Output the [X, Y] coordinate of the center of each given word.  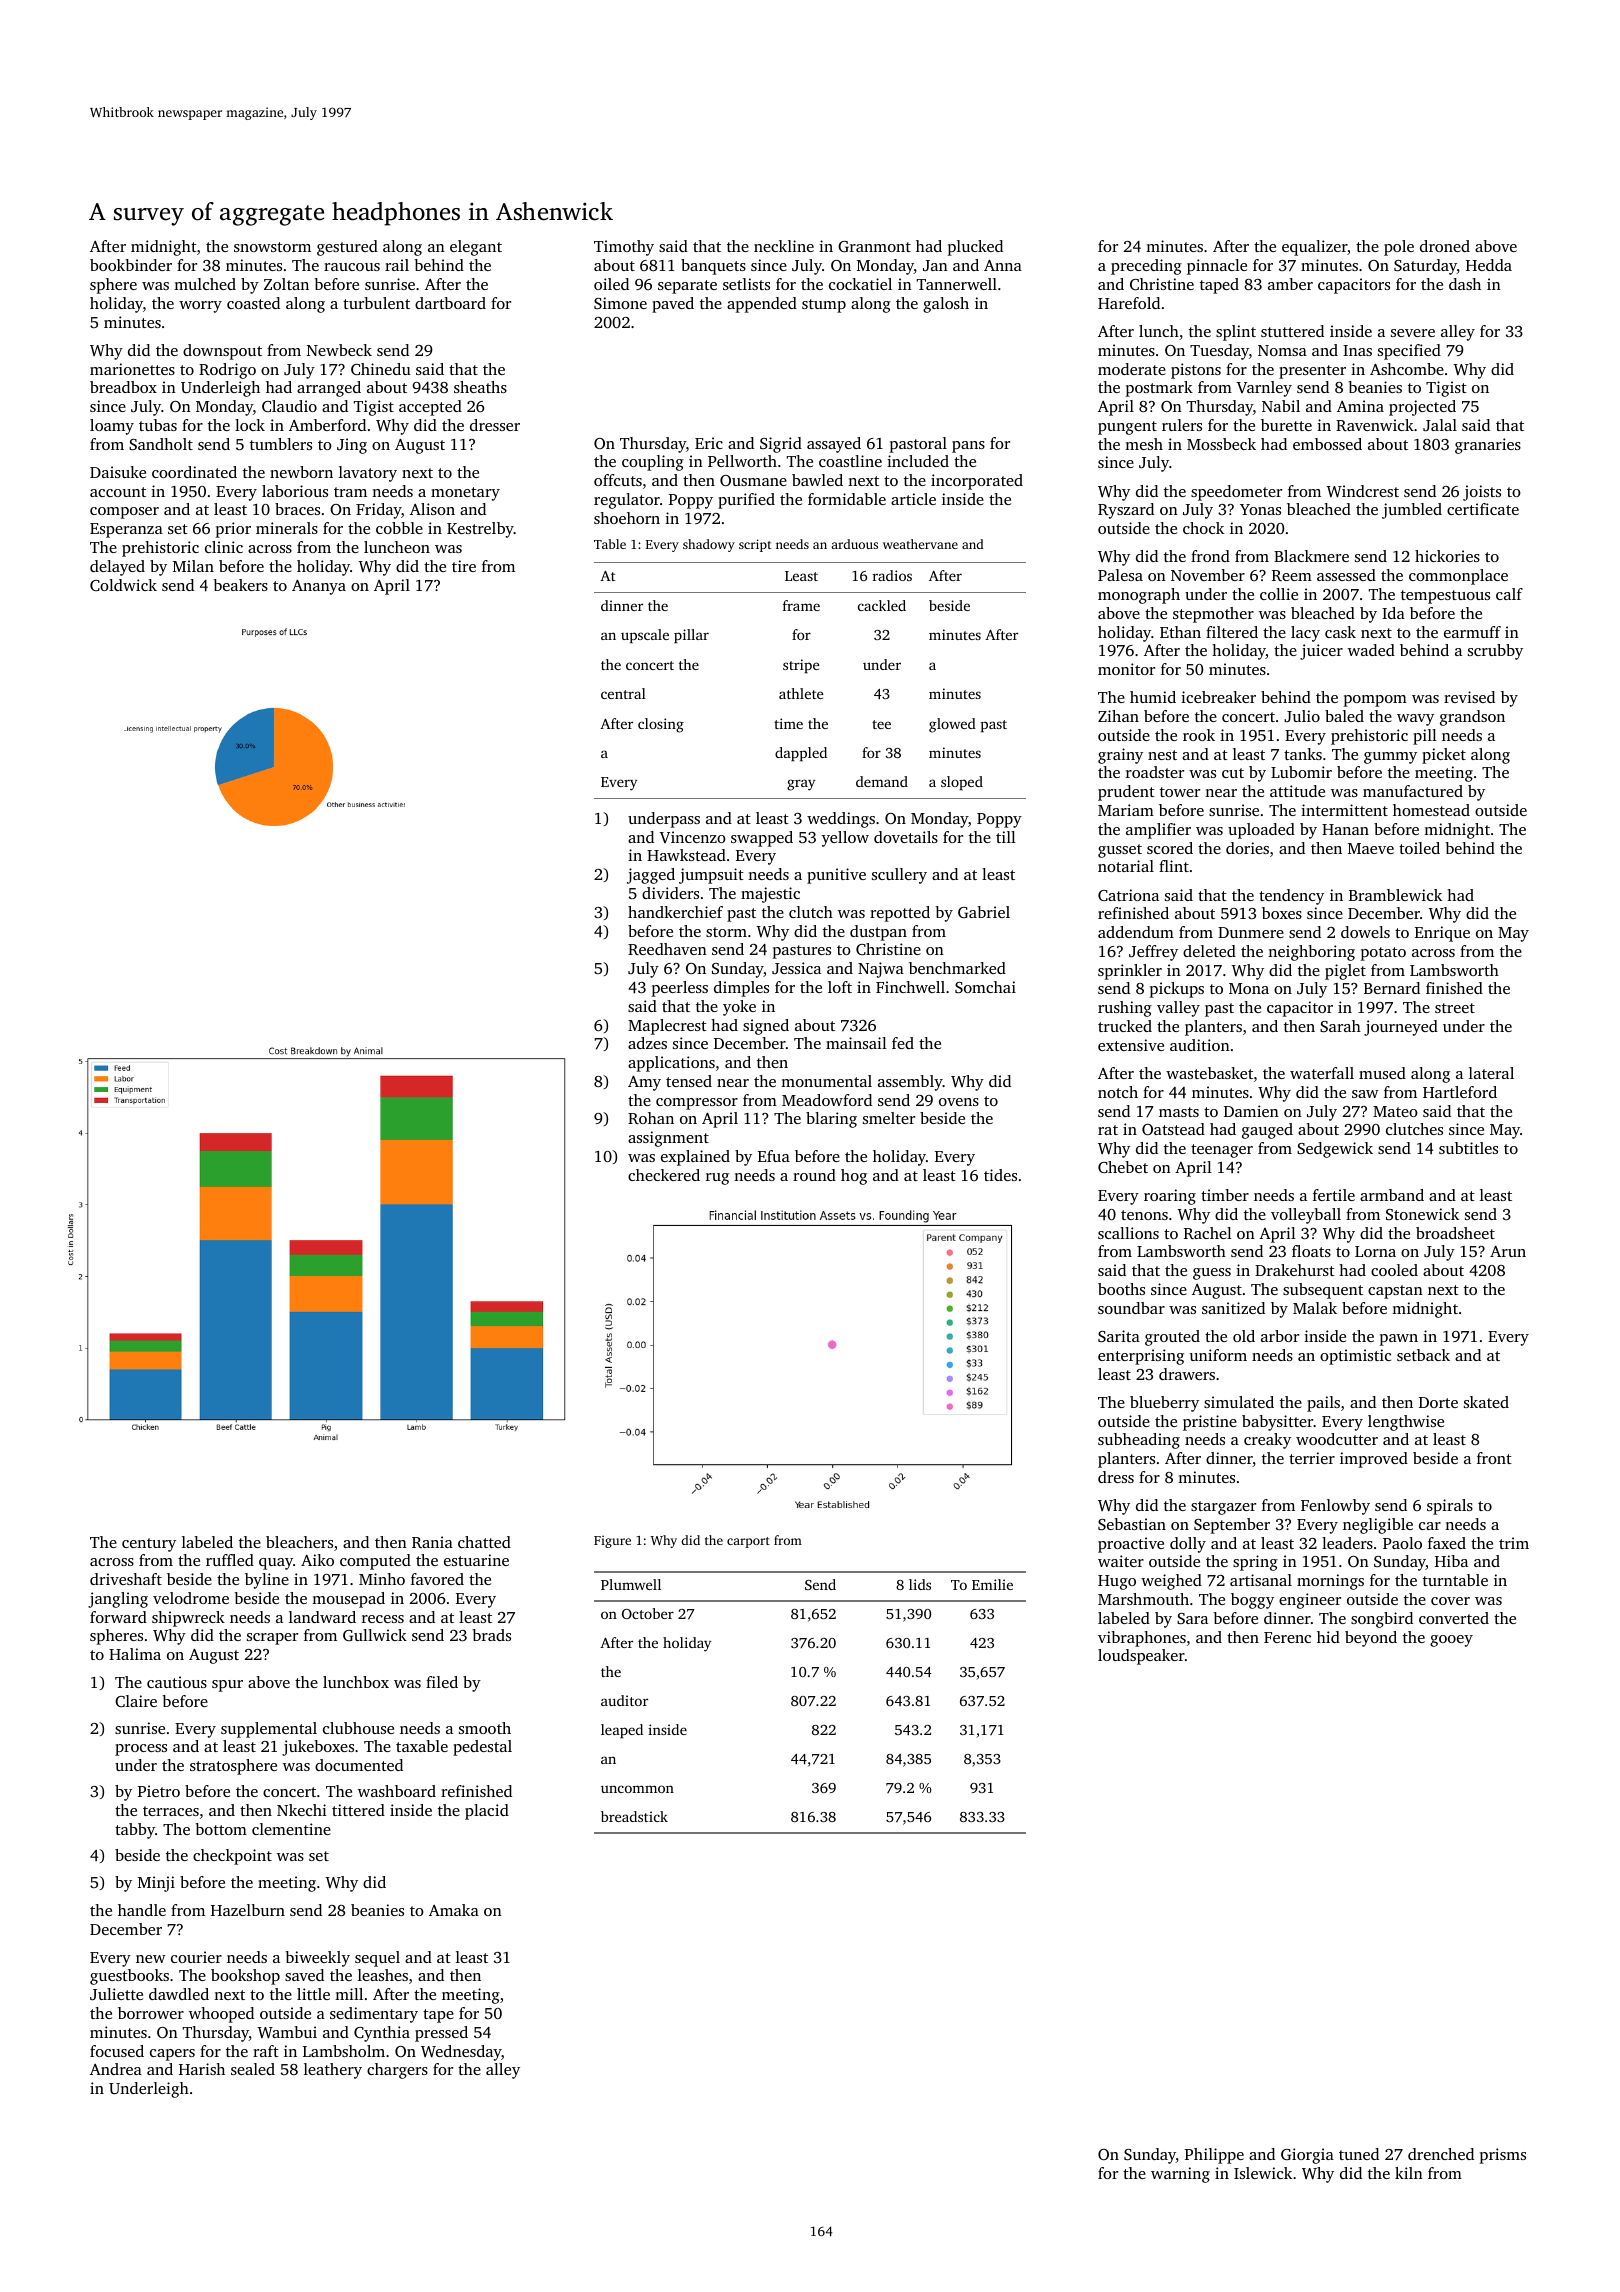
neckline [784, 246]
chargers [397, 2071]
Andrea [116, 2069]
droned [1445, 246]
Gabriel [984, 912]
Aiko [317, 1560]
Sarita [1119, 1336]
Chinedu [381, 369]
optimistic [1355, 1357]
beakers [241, 585]
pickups [1177, 990]
